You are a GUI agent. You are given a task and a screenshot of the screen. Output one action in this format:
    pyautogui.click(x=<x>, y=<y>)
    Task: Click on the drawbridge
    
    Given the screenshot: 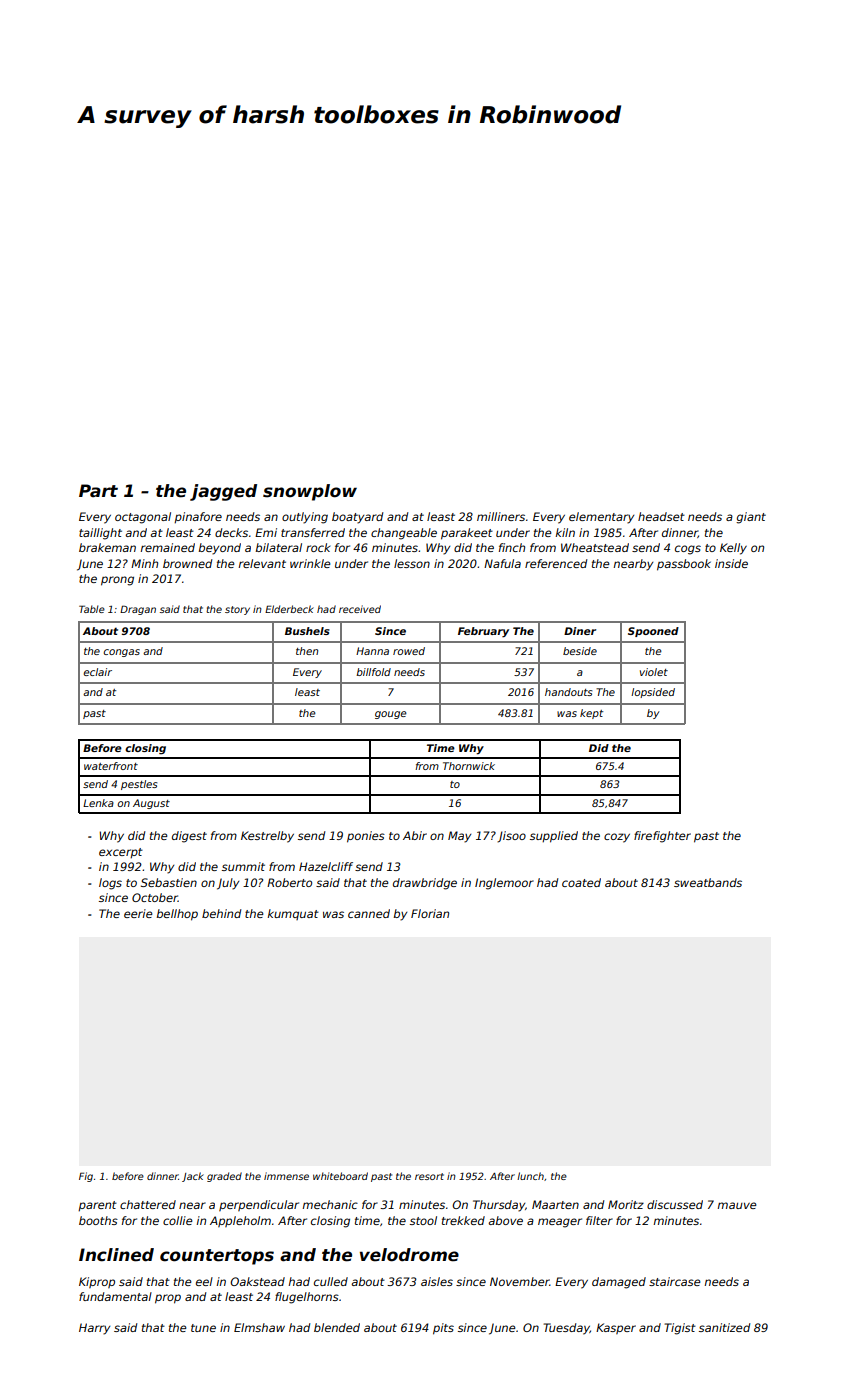 What is the action you would take?
    pyautogui.click(x=425, y=884)
